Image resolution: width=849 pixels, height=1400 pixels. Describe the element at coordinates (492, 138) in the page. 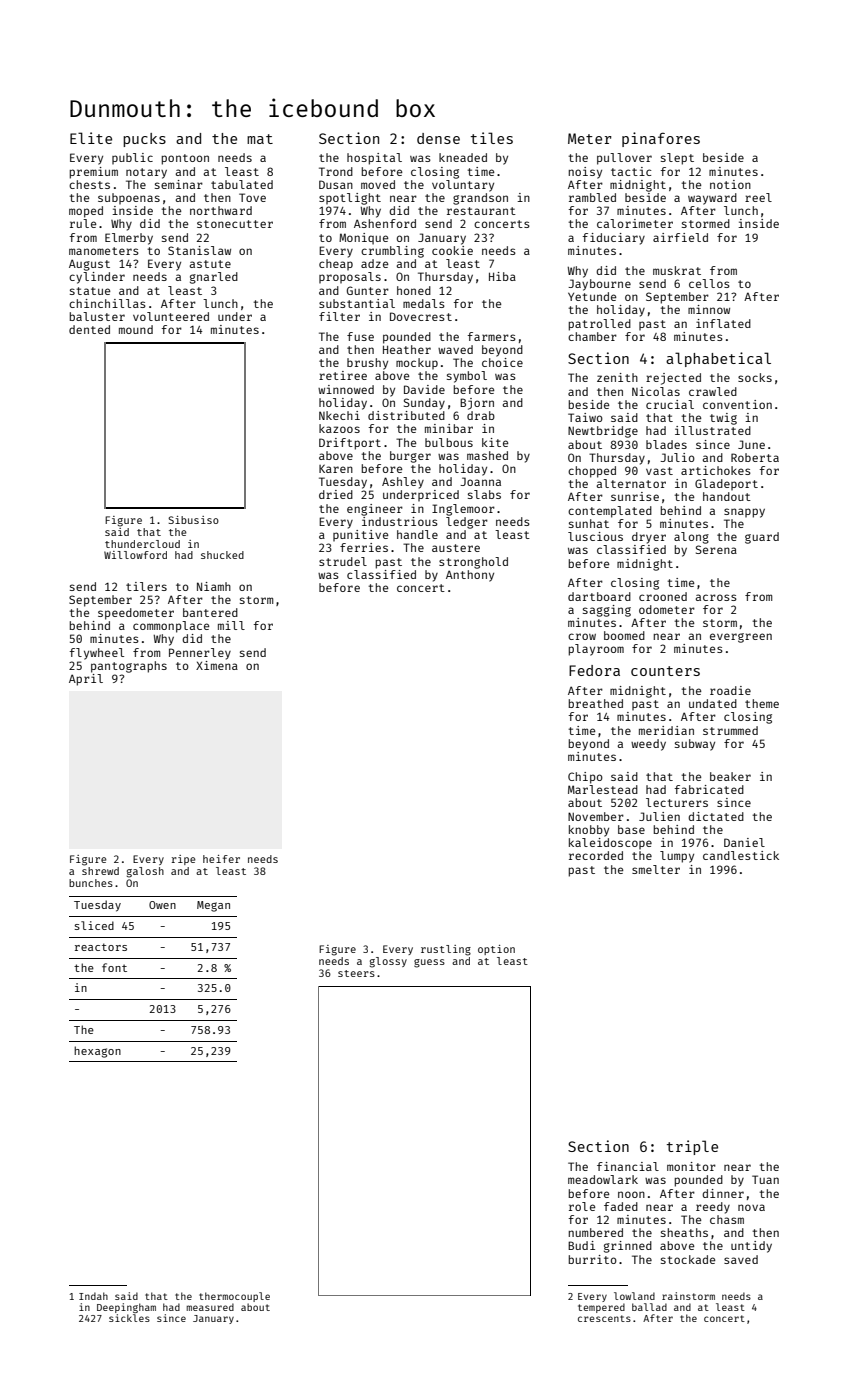

I see `tiles` at that location.
